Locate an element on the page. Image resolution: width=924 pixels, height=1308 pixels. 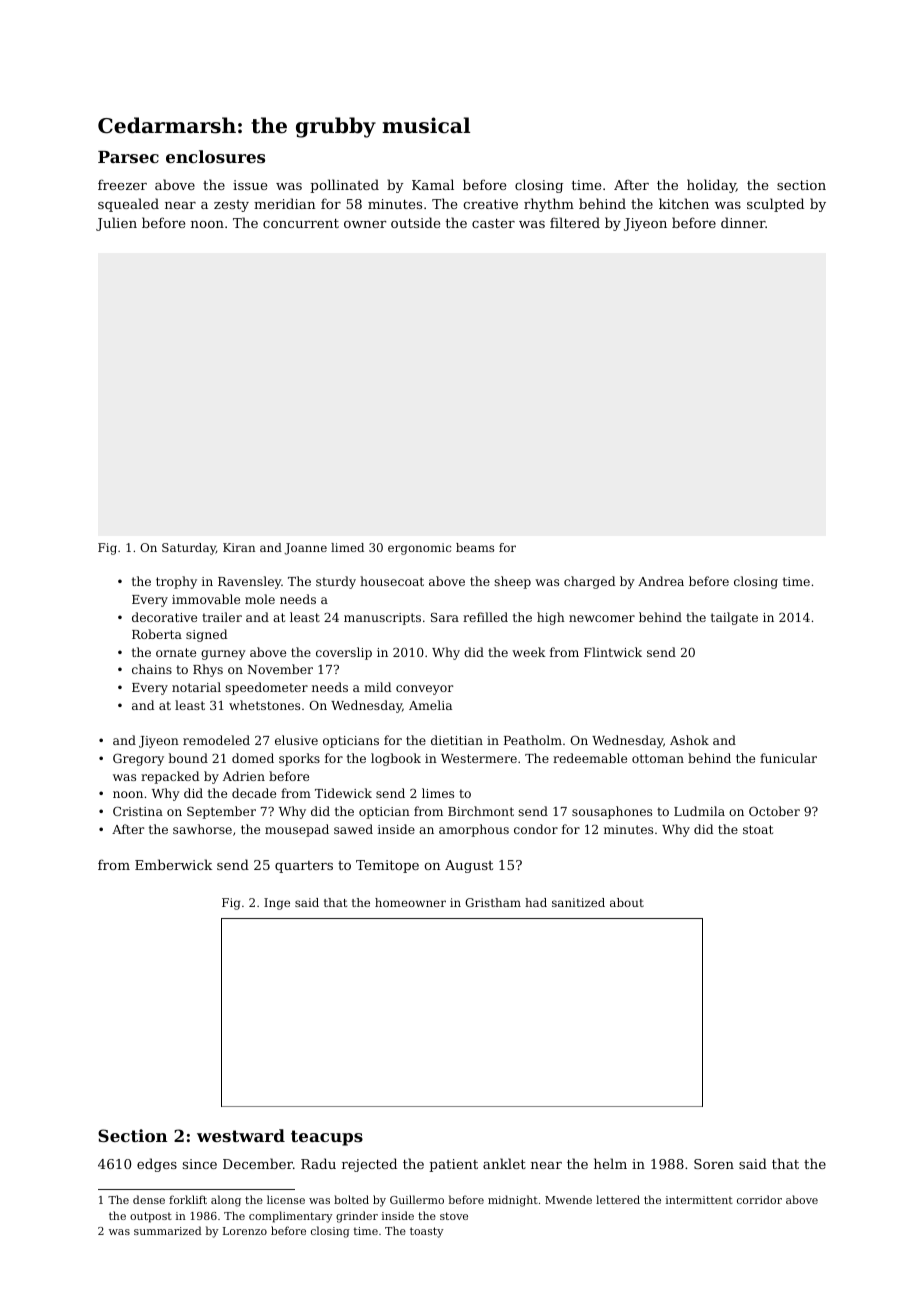
holiday is located at coordinates (711, 186).
